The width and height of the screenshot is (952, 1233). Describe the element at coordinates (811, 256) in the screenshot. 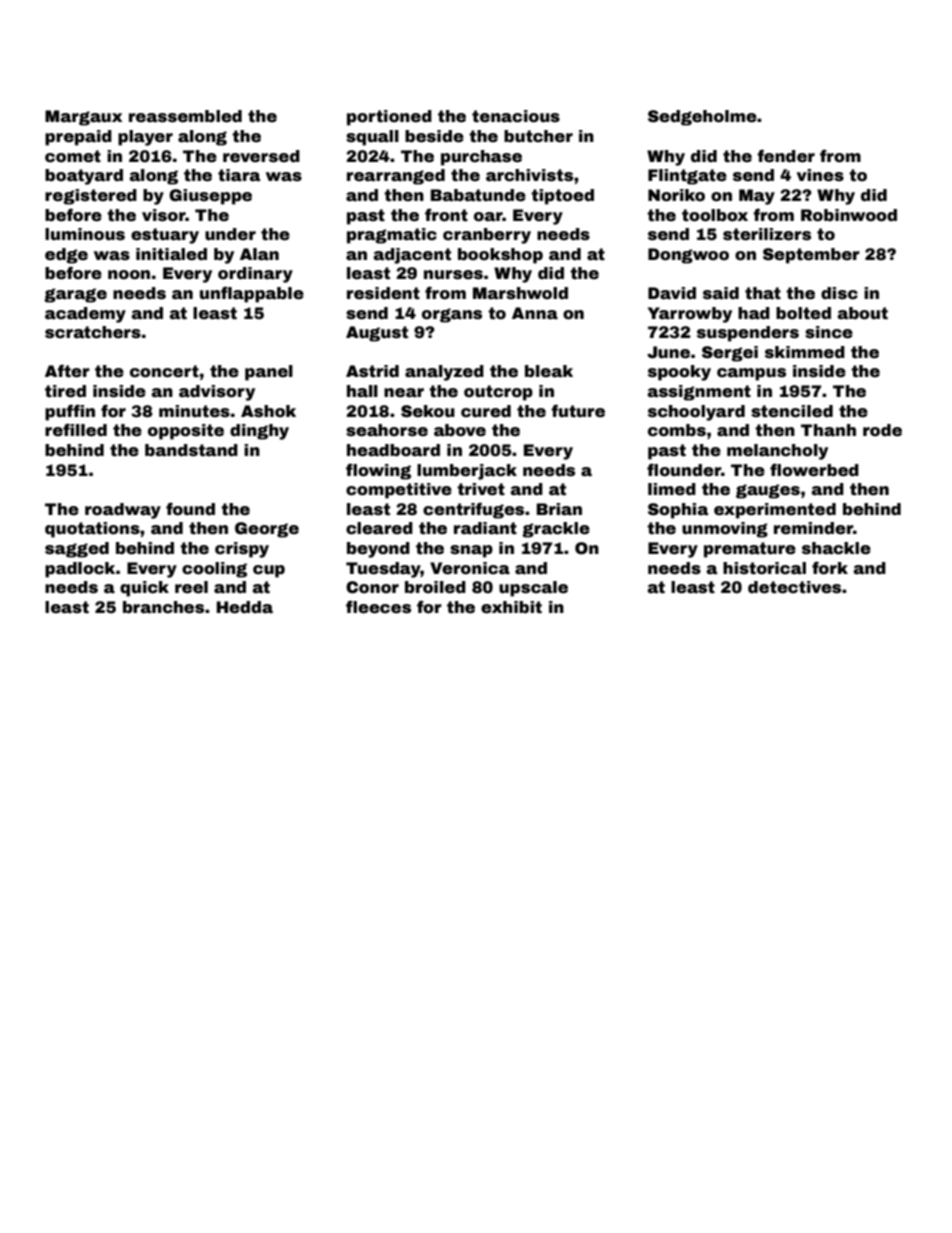

I see `September` at that location.
